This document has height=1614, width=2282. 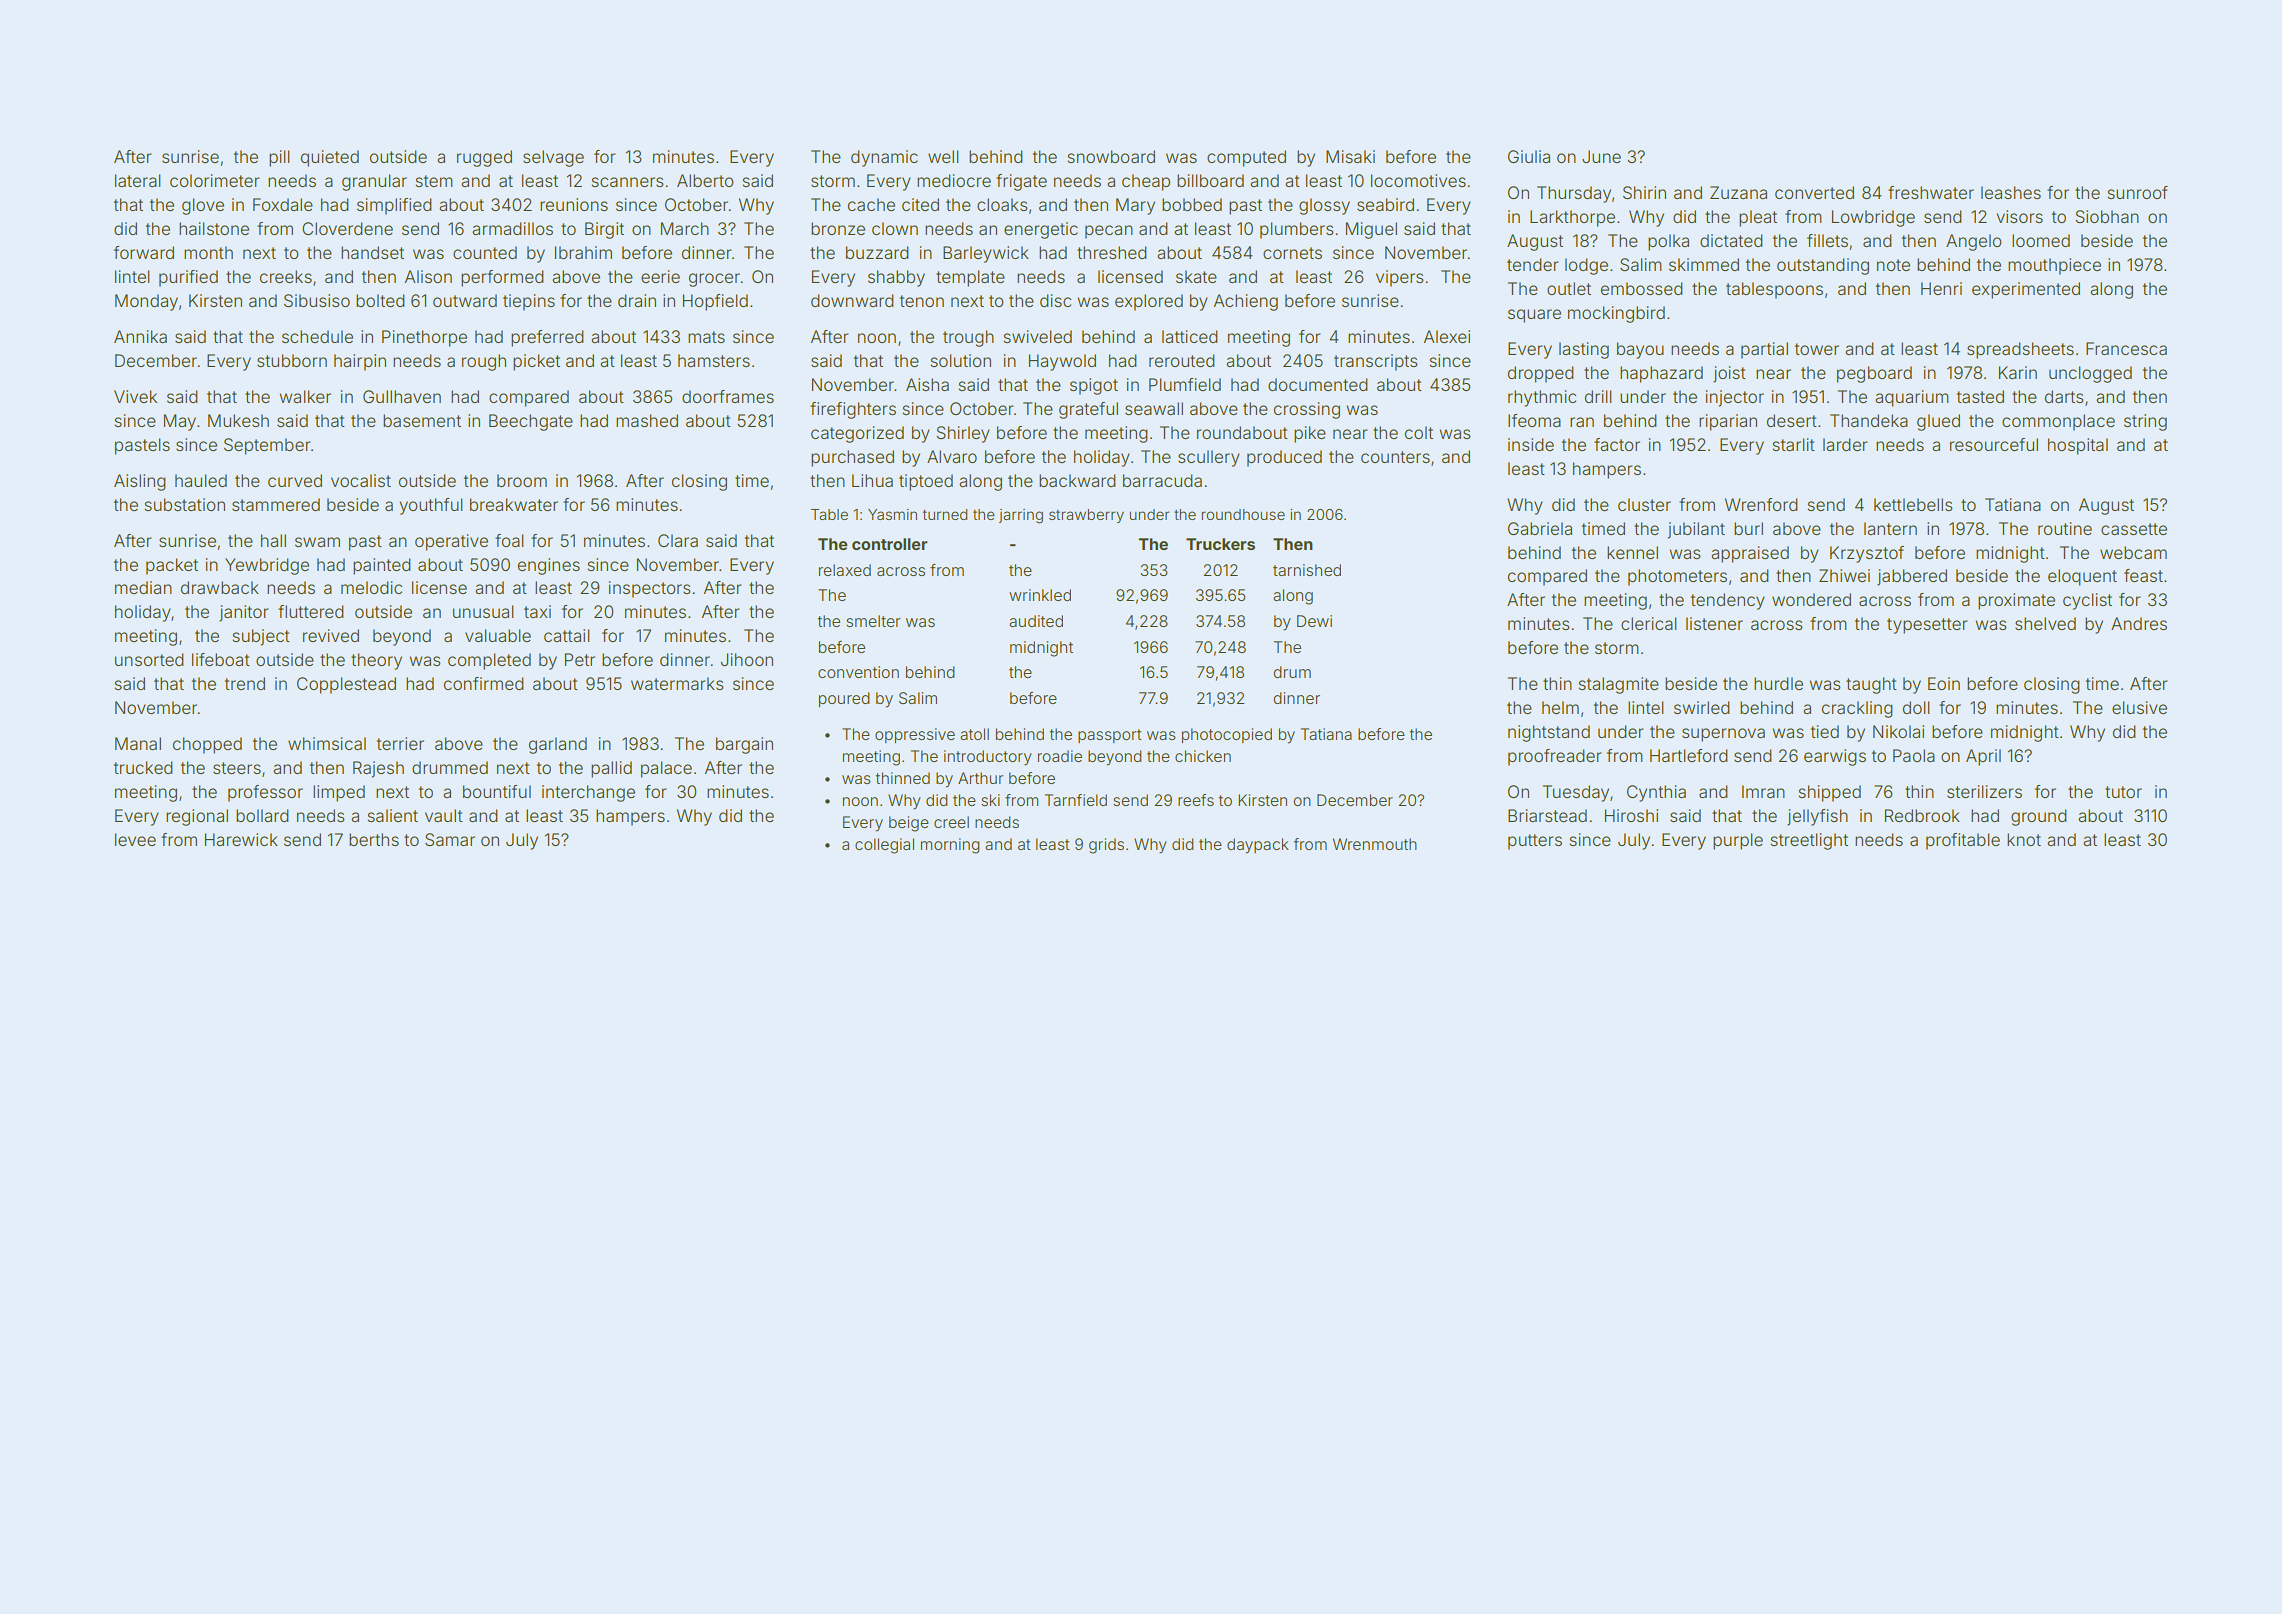 I want to click on Wrenmouth, so click(x=1375, y=844).
